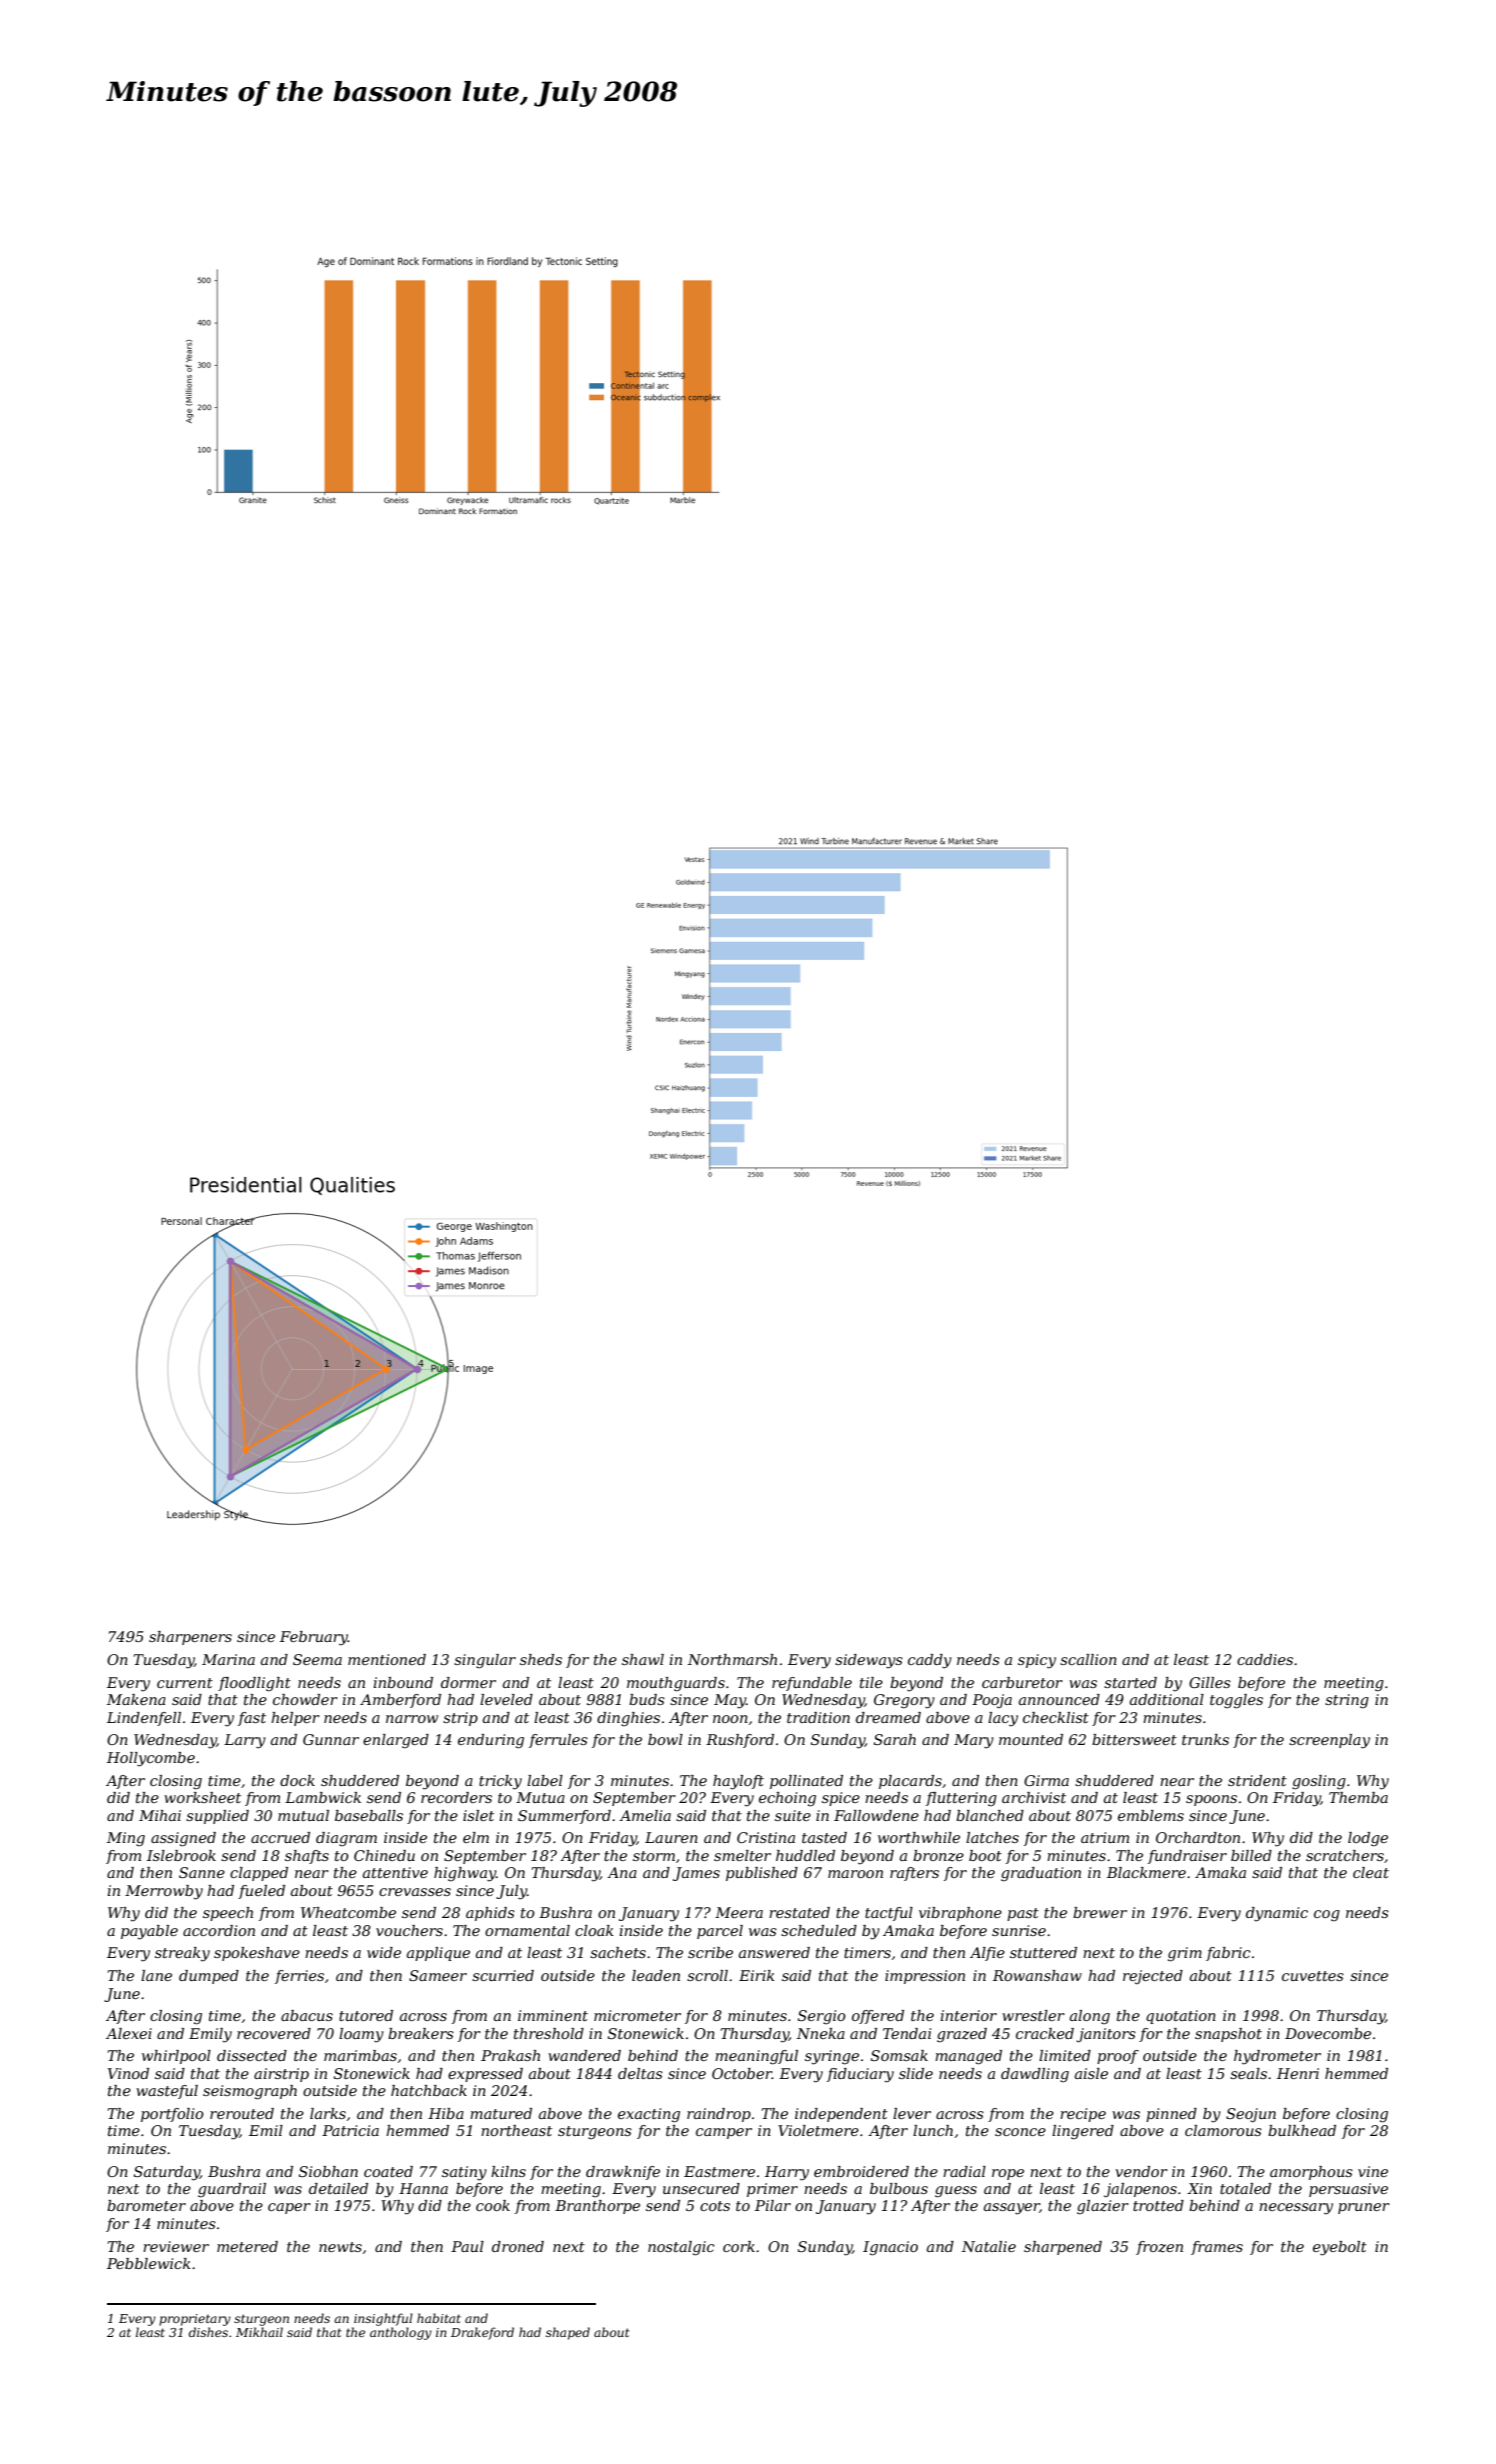 Image resolution: width=1496 pixels, height=2464 pixels. I want to click on sideways, so click(869, 1661).
